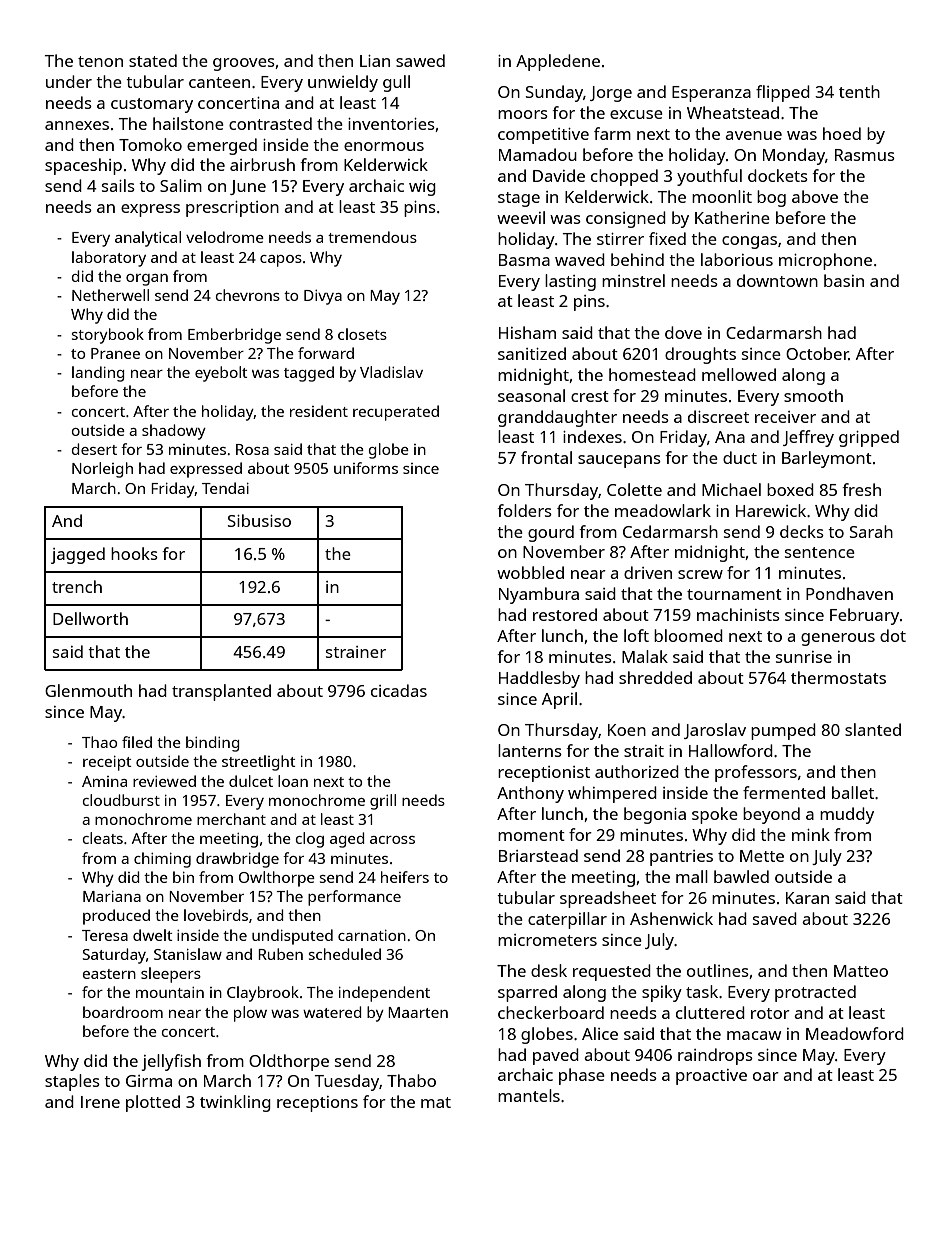  What do you see at coordinates (529, 1095) in the document?
I see `mantels` at bounding box center [529, 1095].
